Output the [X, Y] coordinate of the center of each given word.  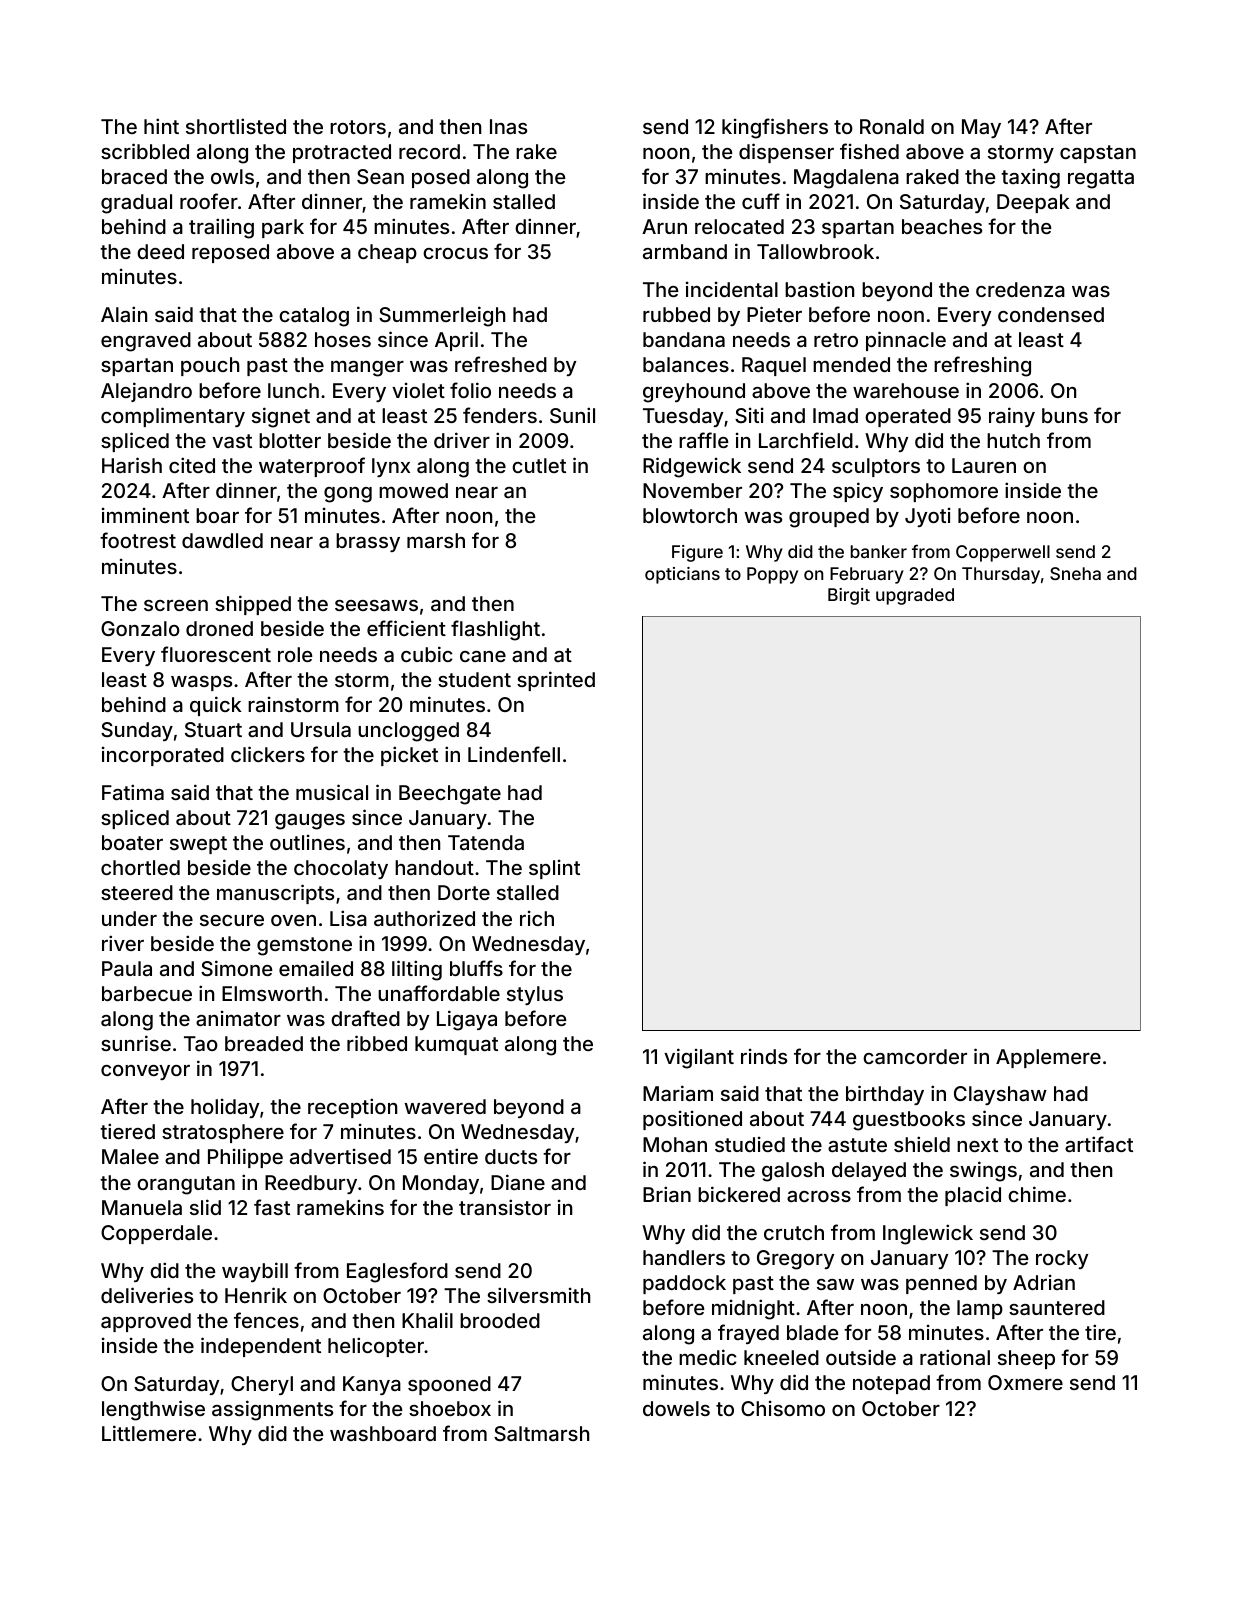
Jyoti [928, 517]
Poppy [772, 575]
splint [554, 869]
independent [261, 1347]
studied [750, 1144]
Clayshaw [1000, 1095]
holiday [225, 1108]
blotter [290, 440]
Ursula [321, 729]
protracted [342, 153]
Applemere [1048, 1058]
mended [851, 364]
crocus [455, 253]
